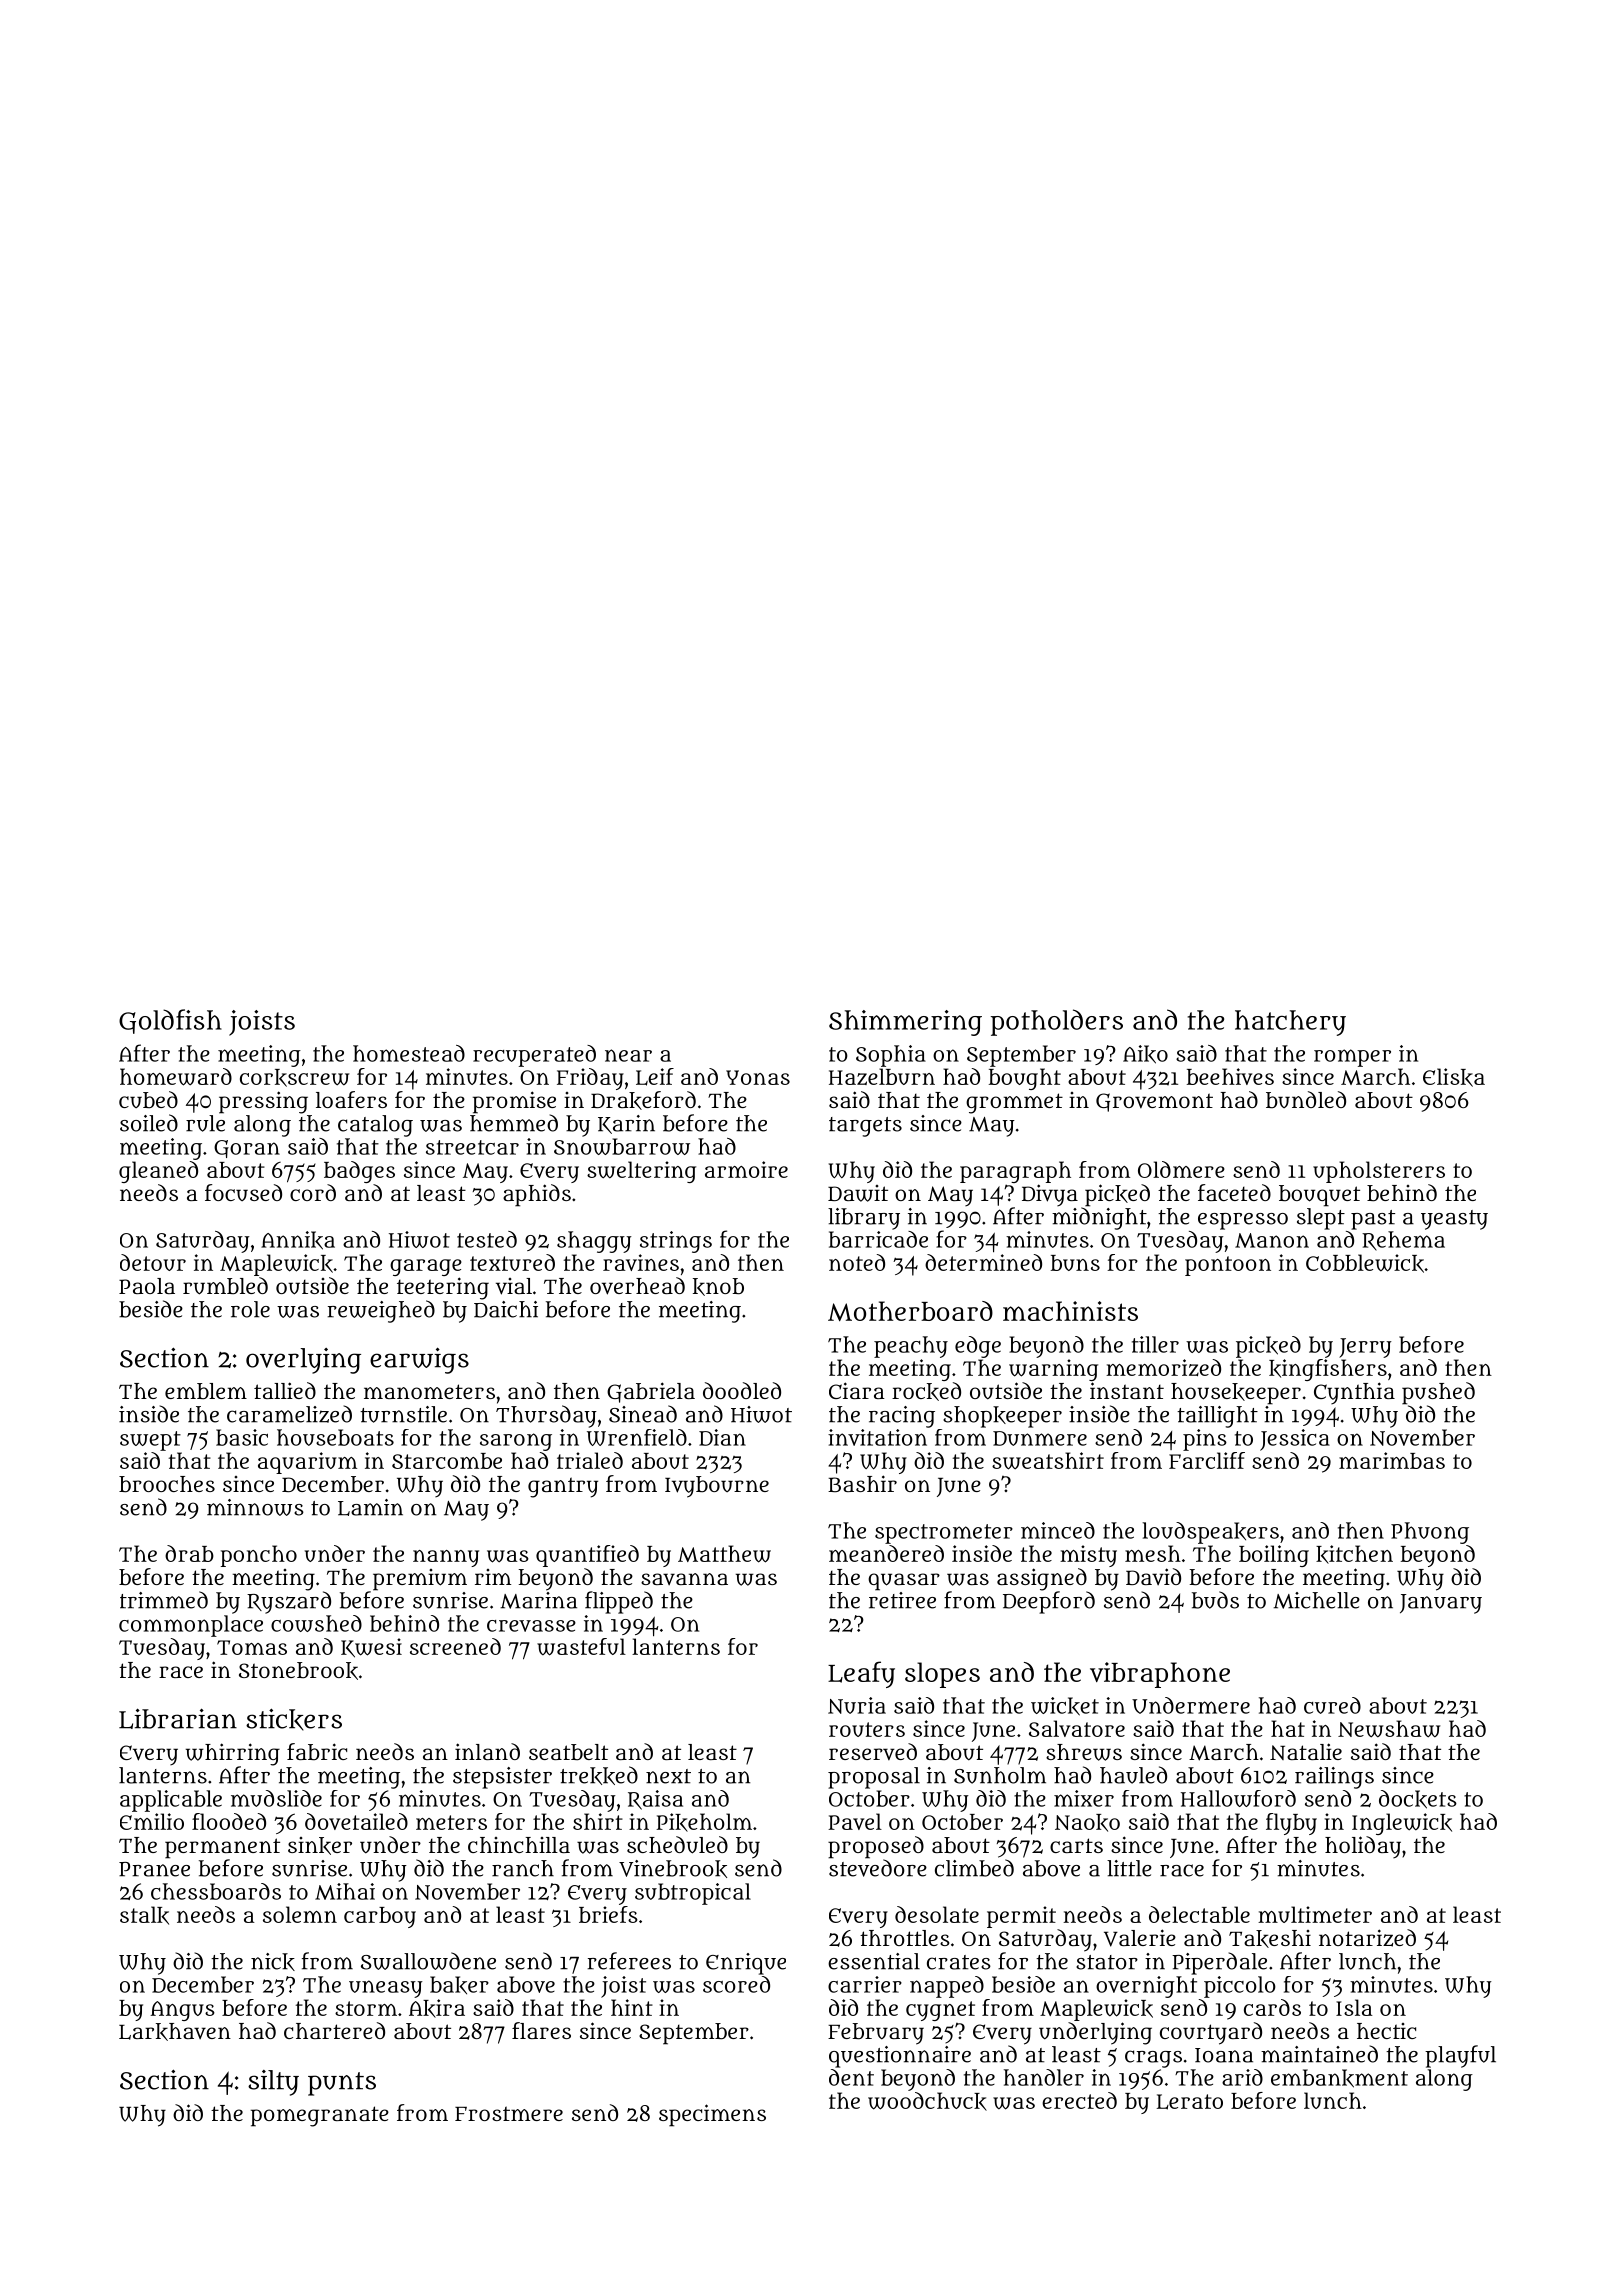 The height and width of the screenshot is (2292, 1620). Describe the element at coordinates (1290, 1023) in the screenshot. I see `hatchery` at that location.
